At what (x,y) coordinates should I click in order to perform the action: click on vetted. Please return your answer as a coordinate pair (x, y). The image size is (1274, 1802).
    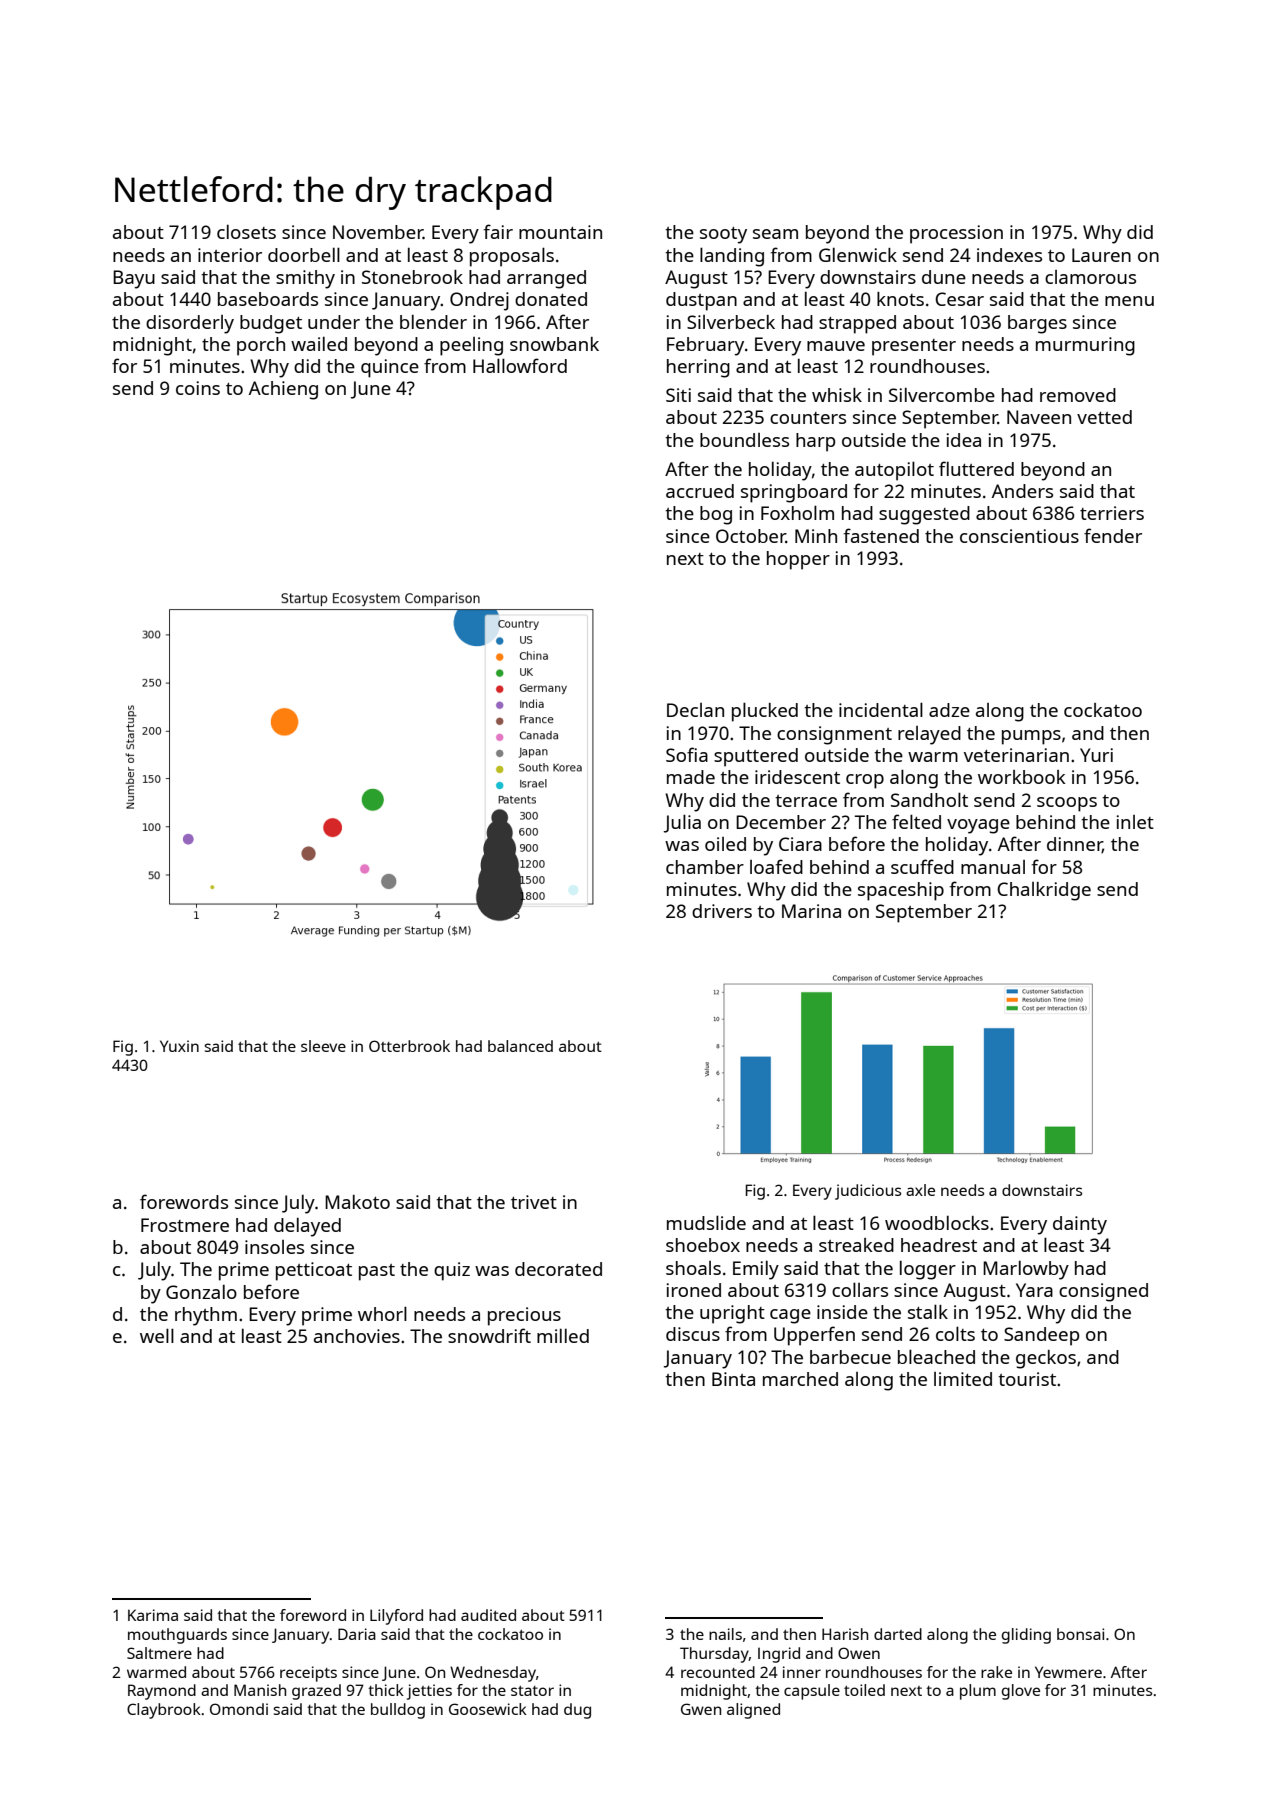
    Looking at the image, I should click on (1104, 417).
